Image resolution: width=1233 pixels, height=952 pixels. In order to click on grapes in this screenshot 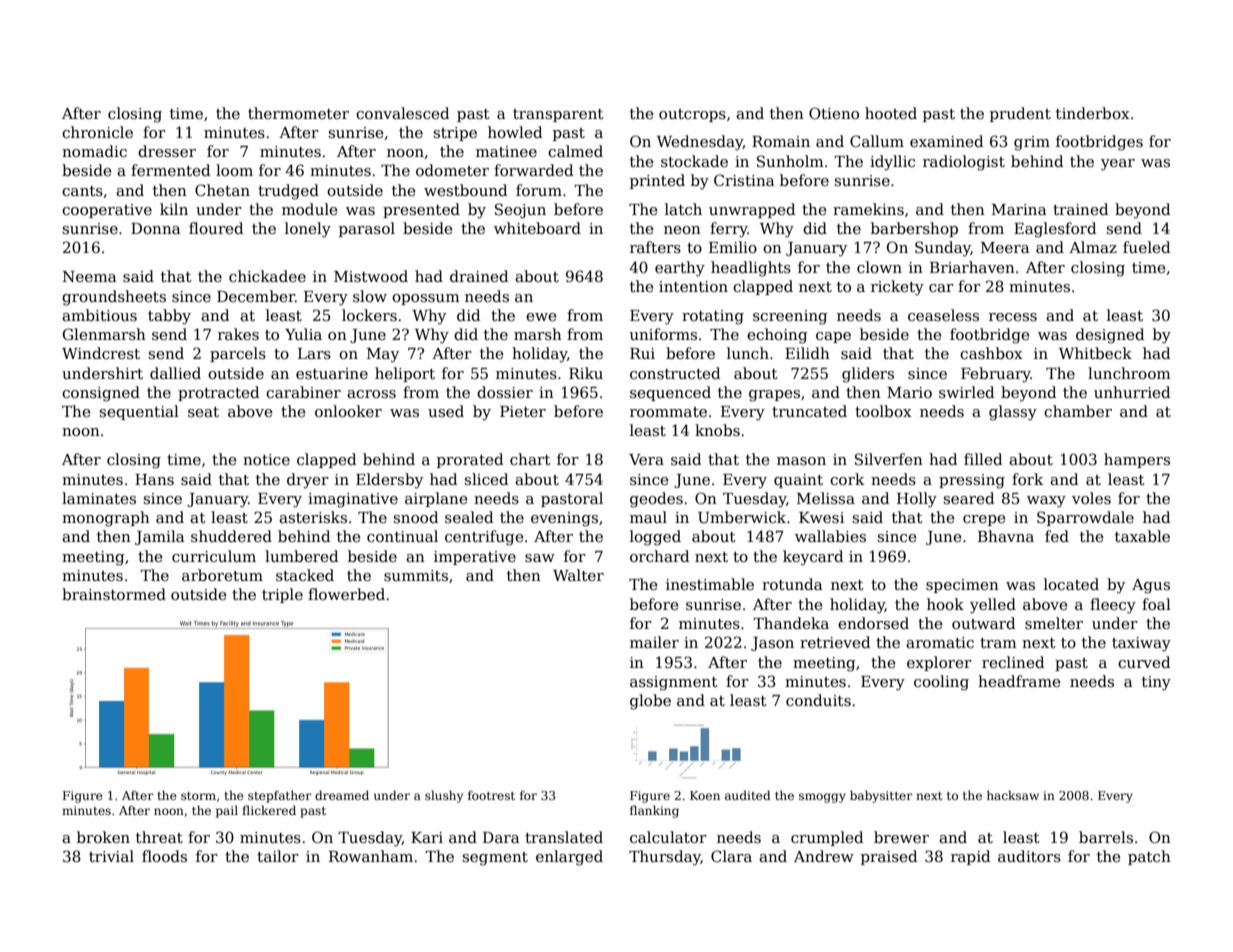, I will do `click(774, 396)`.
